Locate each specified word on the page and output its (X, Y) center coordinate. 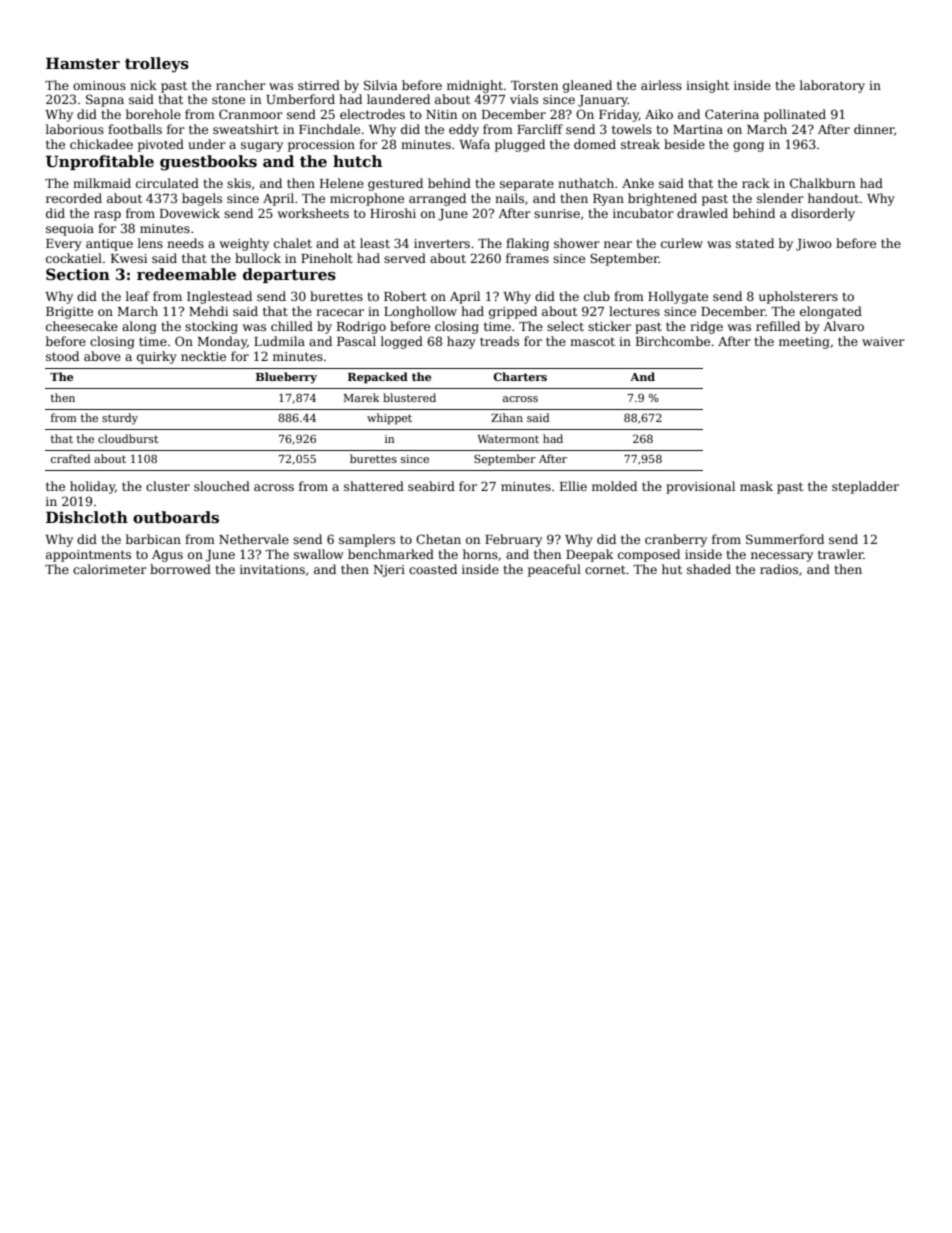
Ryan (608, 200)
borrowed (180, 569)
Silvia (381, 85)
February (513, 540)
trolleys (157, 65)
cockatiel (74, 258)
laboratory (832, 86)
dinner (874, 129)
